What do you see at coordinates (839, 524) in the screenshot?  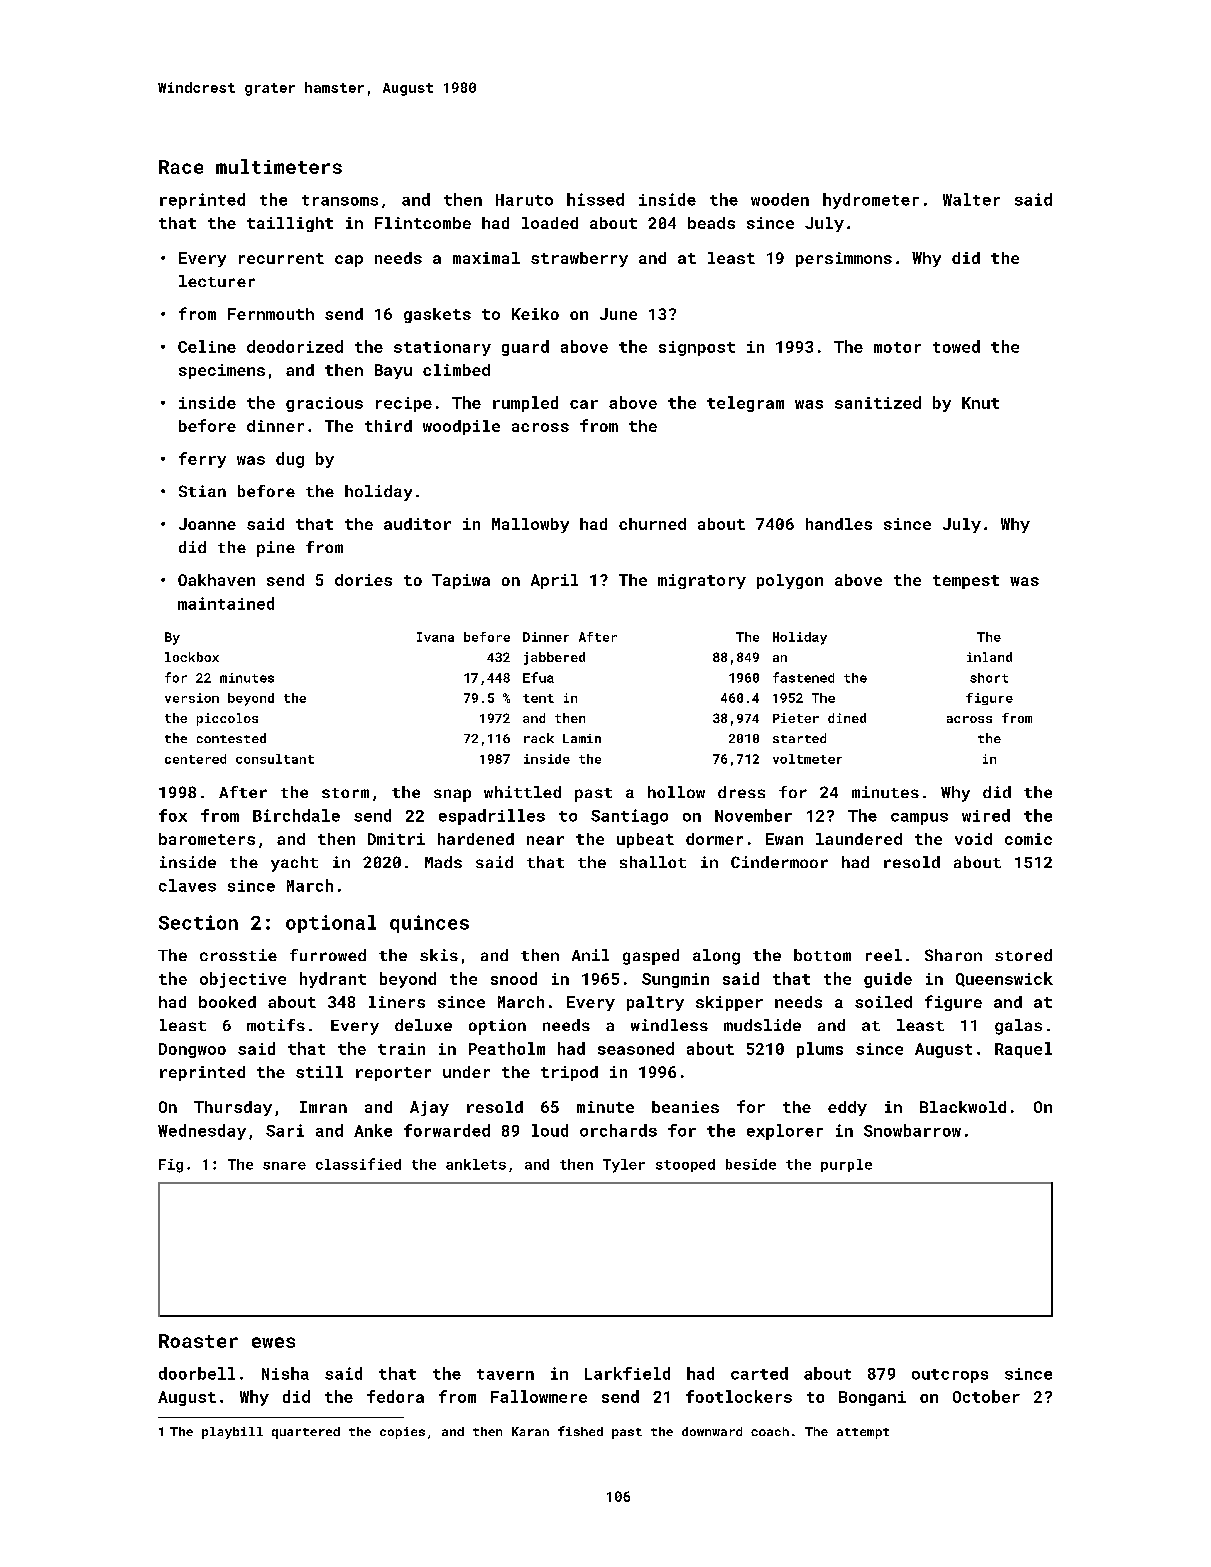 I see `handles` at bounding box center [839, 524].
